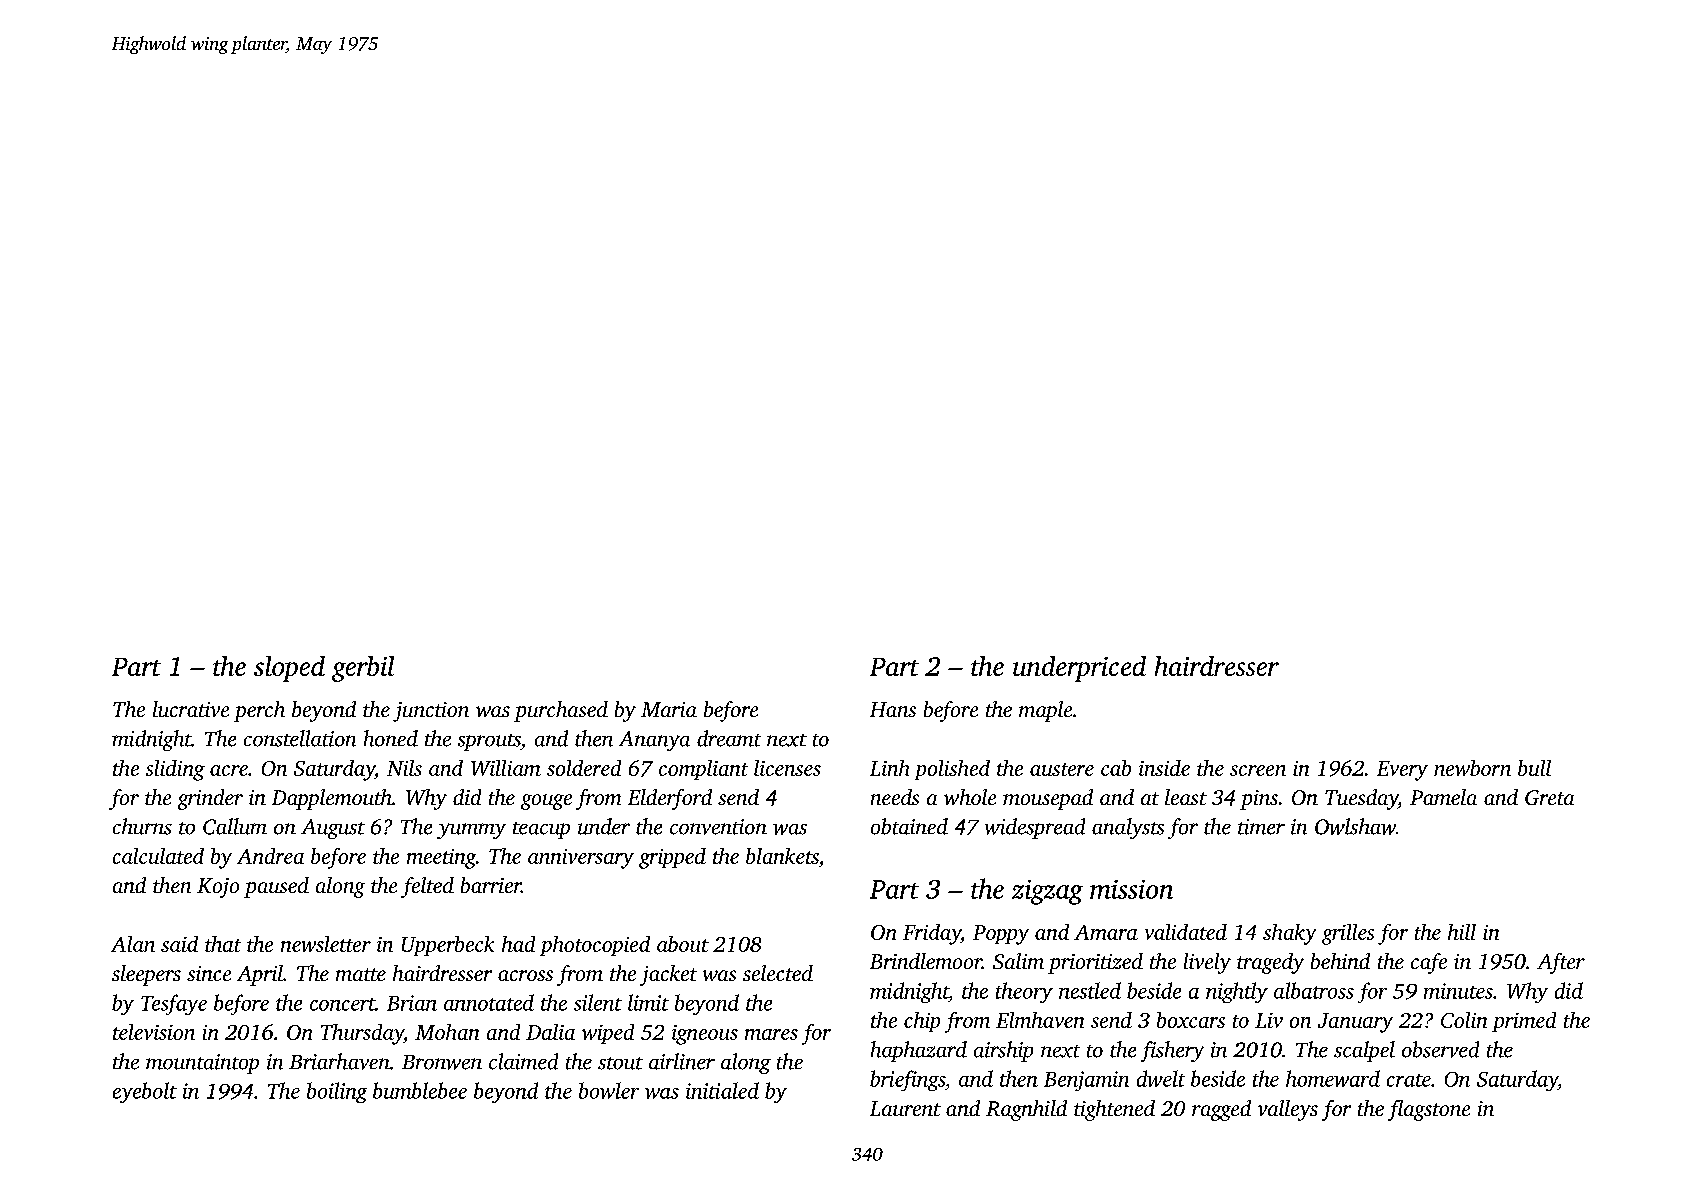 This screenshot has width=1703, height=1204. I want to click on gerbil, so click(363, 669).
